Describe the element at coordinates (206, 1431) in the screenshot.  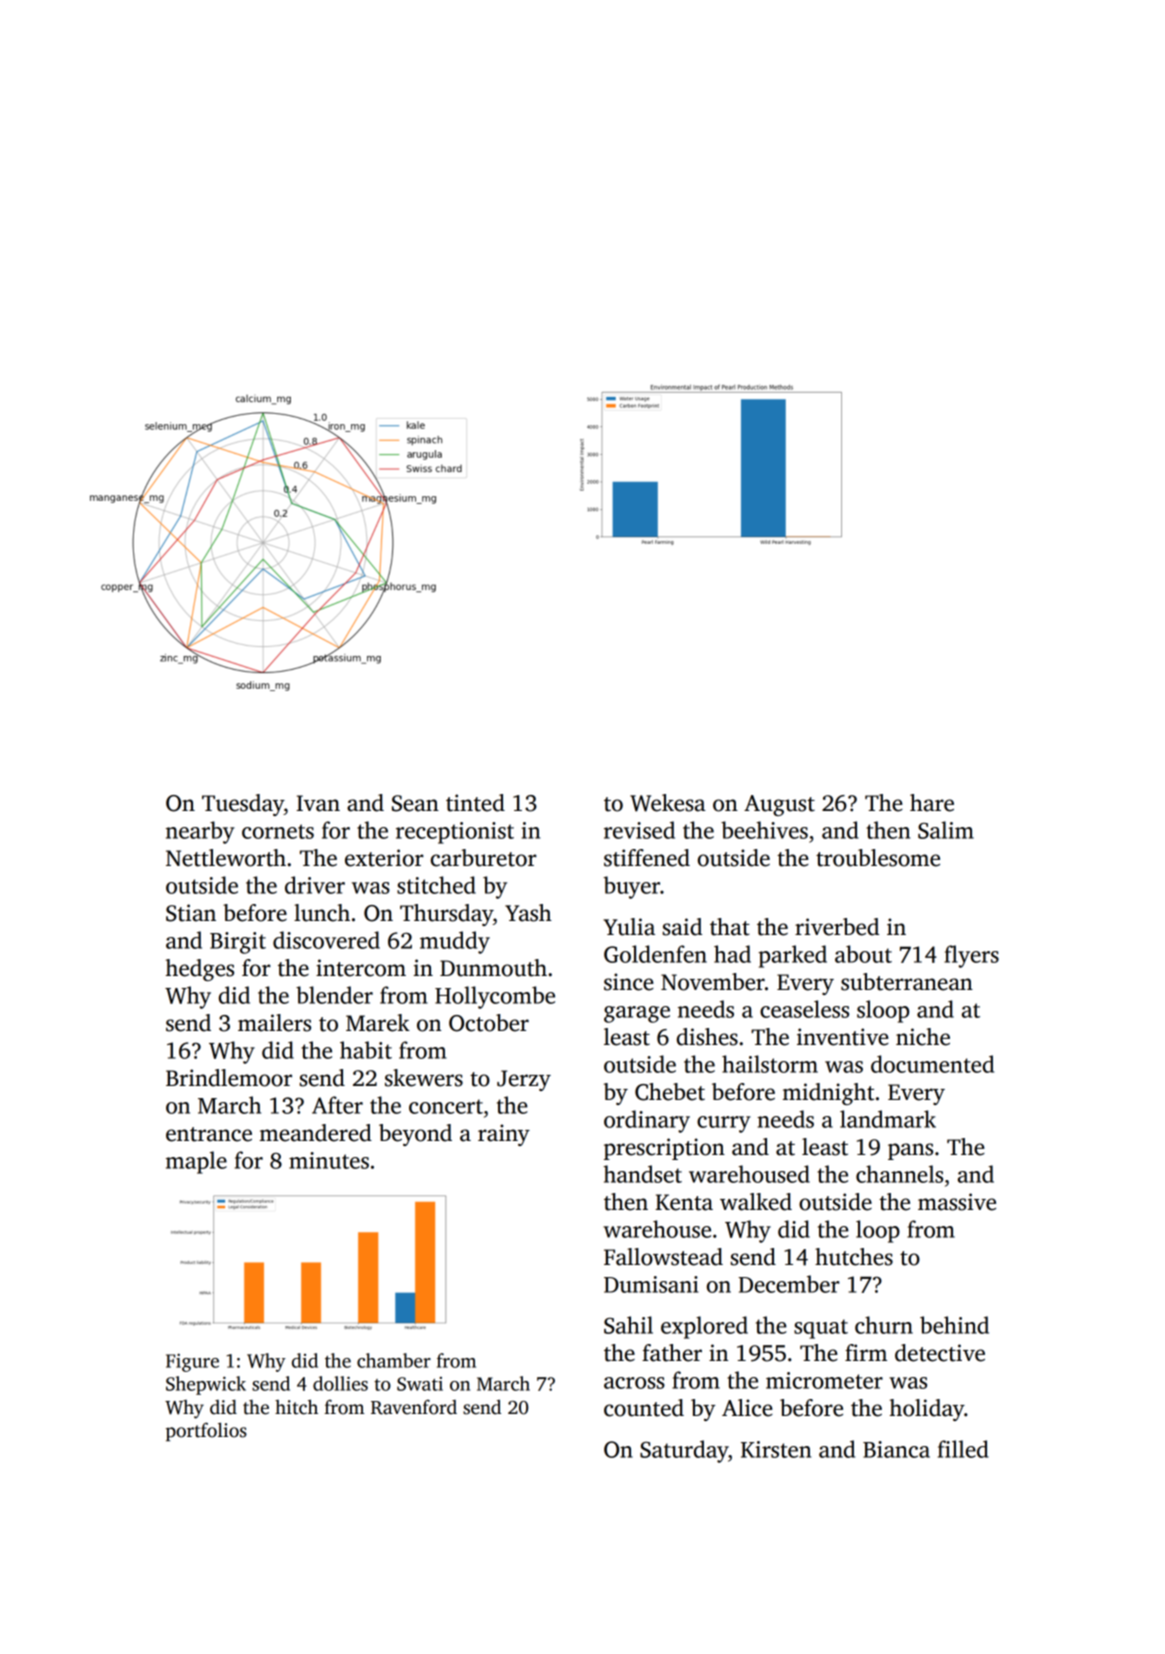
I see `portfolios` at that location.
